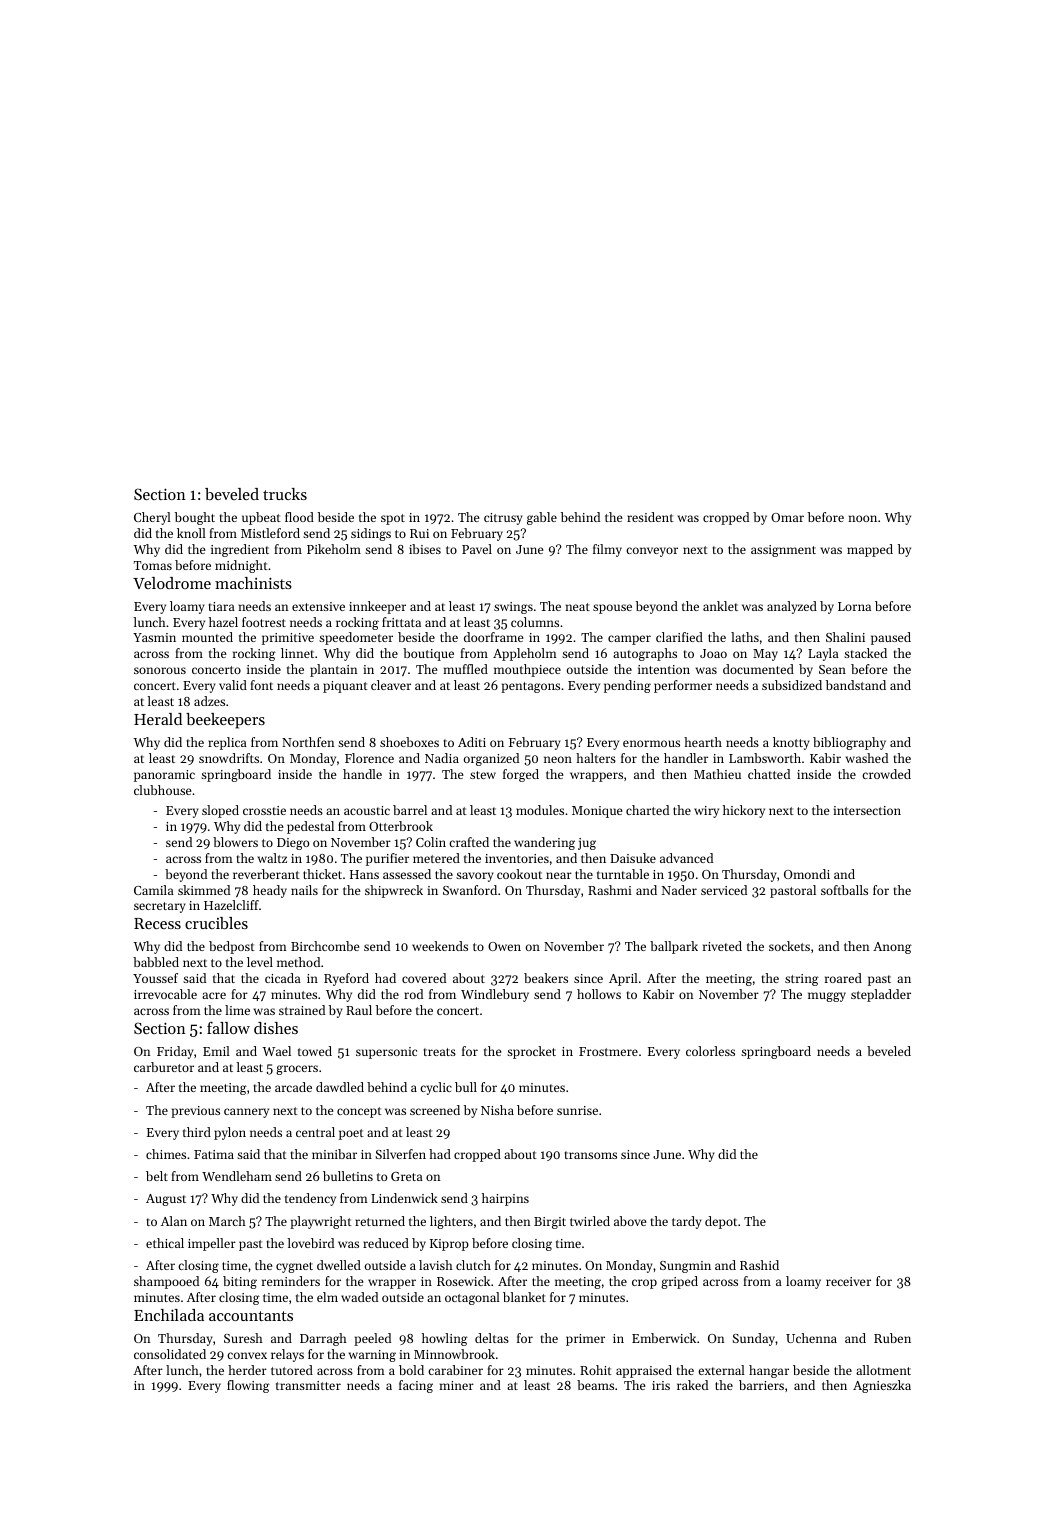 The width and height of the screenshot is (1045, 1513). Describe the element at coordinates (692, 1385) in the screenshot. I see `raked` at that location.
